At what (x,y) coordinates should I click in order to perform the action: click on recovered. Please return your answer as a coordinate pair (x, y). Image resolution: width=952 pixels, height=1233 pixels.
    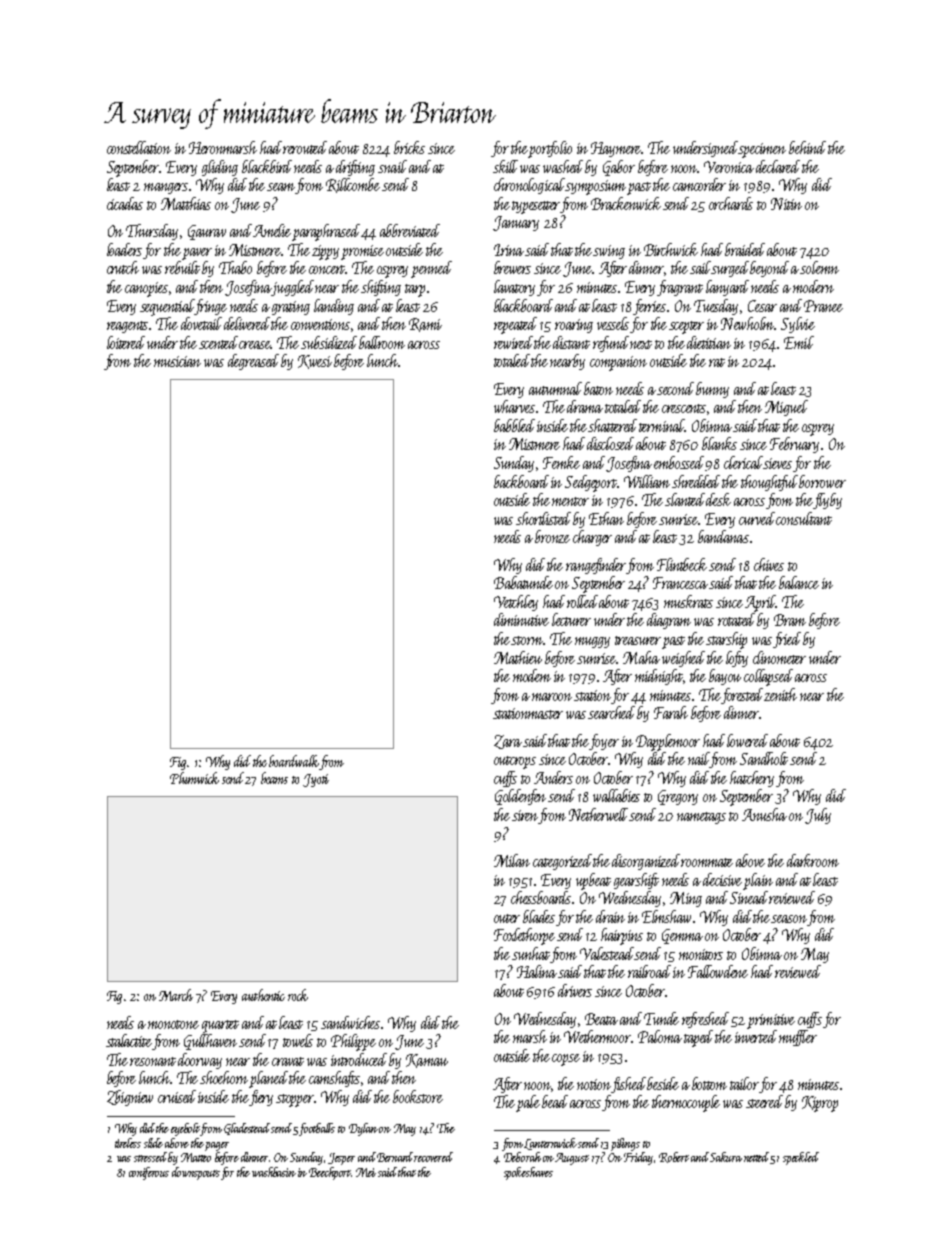
    Looking at the image, I should click on (434, 1157).
